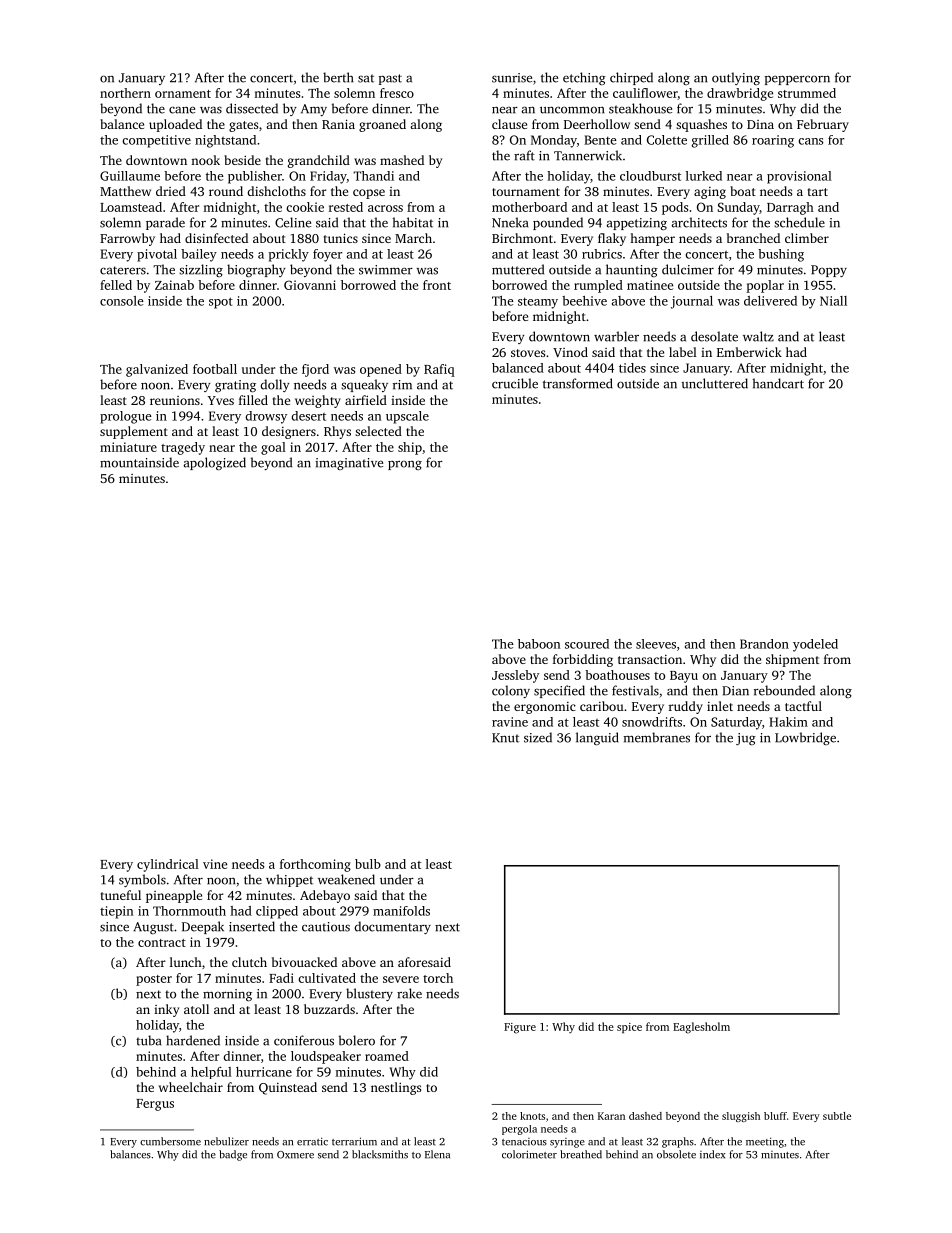 The width and height of the document is (952, 1233). Describe the element at coordinates (526, 192) in the document. I see `tournament` at that location.
